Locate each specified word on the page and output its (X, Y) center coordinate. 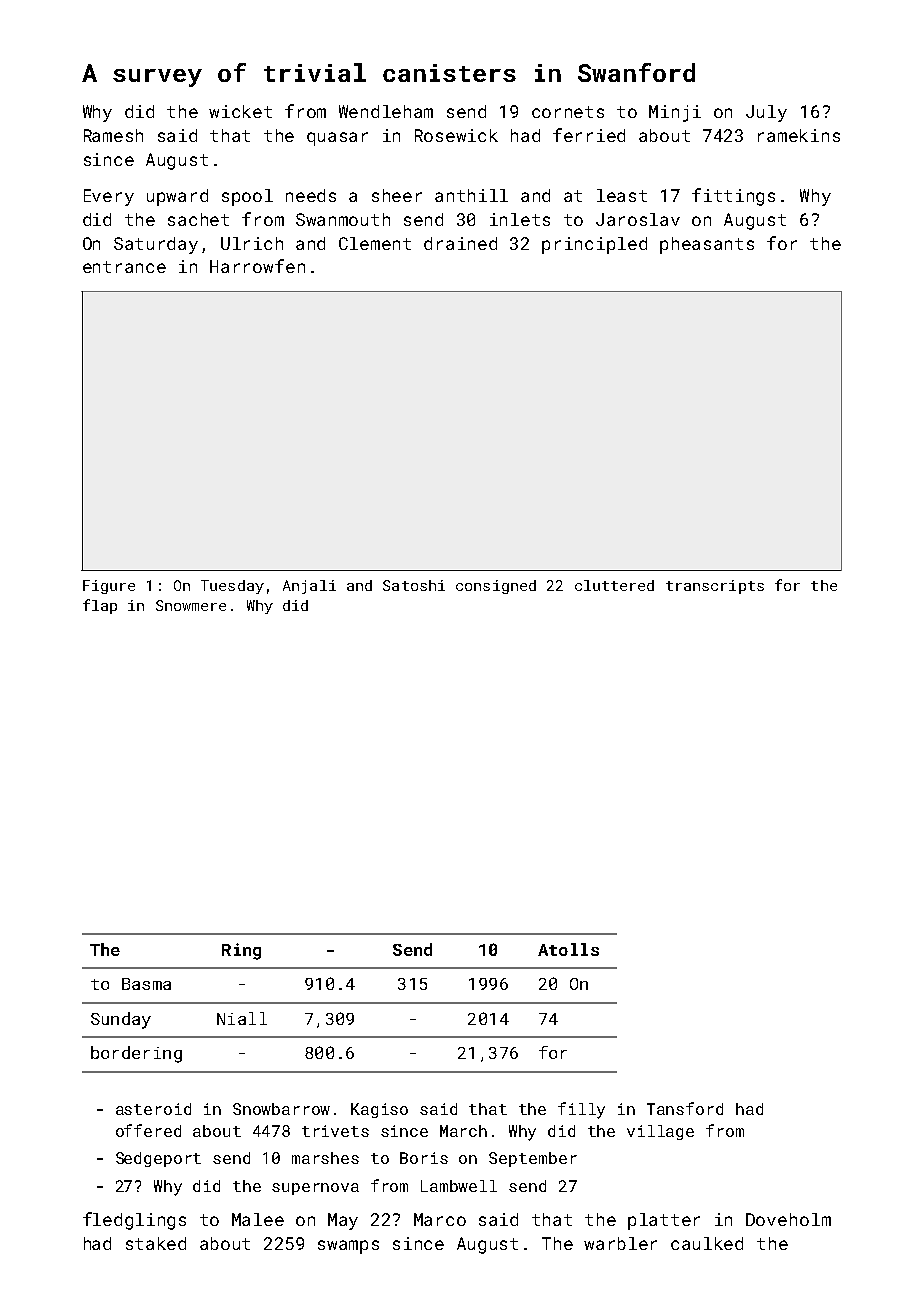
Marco (440, 1219)
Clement (375, 243)
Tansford (685, 1108)
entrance (124, 267)
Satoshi (414, 585)
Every (109, 197)
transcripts (715, 587)
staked (156, 1243)
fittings (733, 197)
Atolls (568, 949)
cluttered (614, 585)
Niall (242, 1018)
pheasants (707, 245)
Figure (109, 587)
